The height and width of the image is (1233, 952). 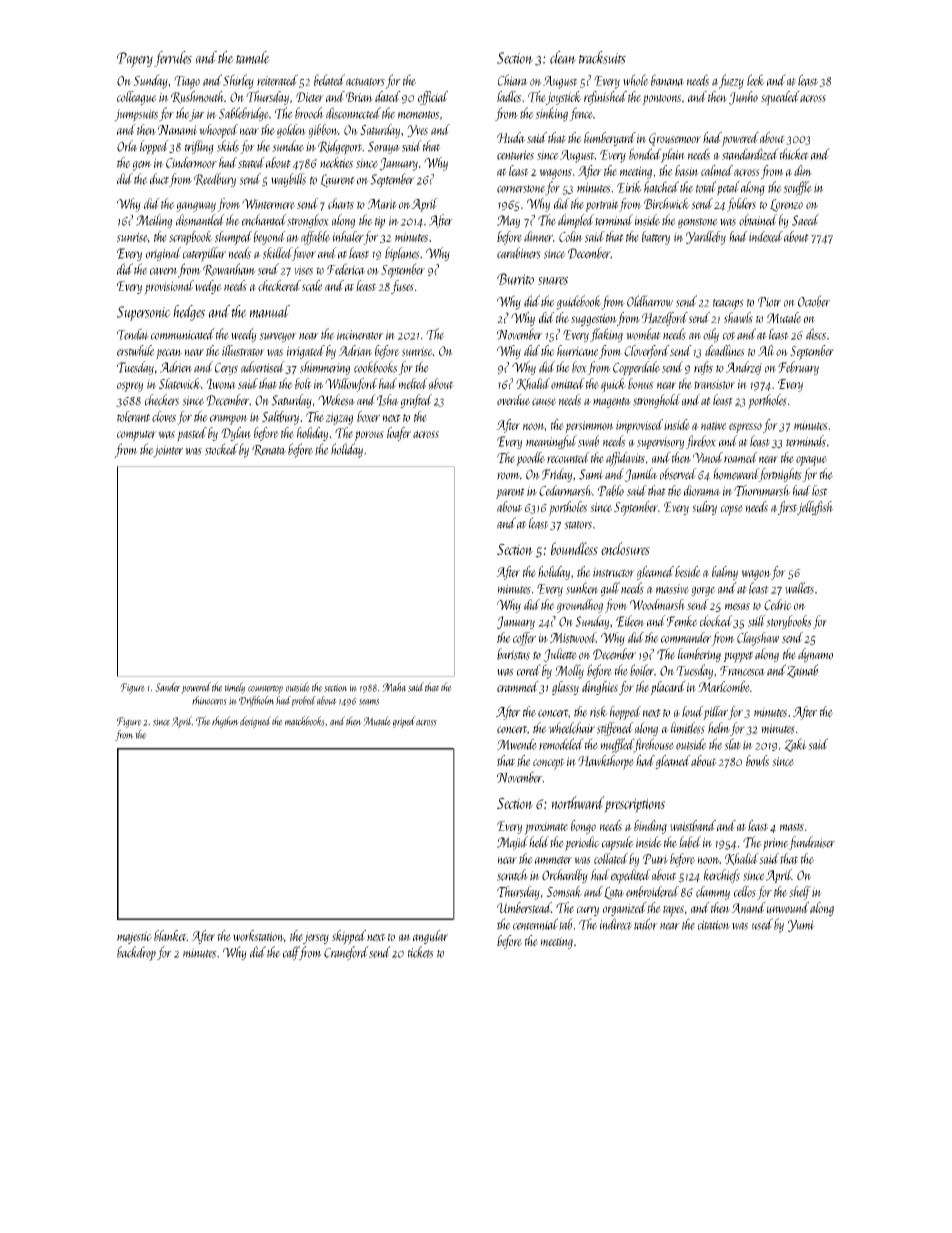 What do you see at coordinates (756, 80) in the image?
I see `leek` at bounding box center [756, 80].
